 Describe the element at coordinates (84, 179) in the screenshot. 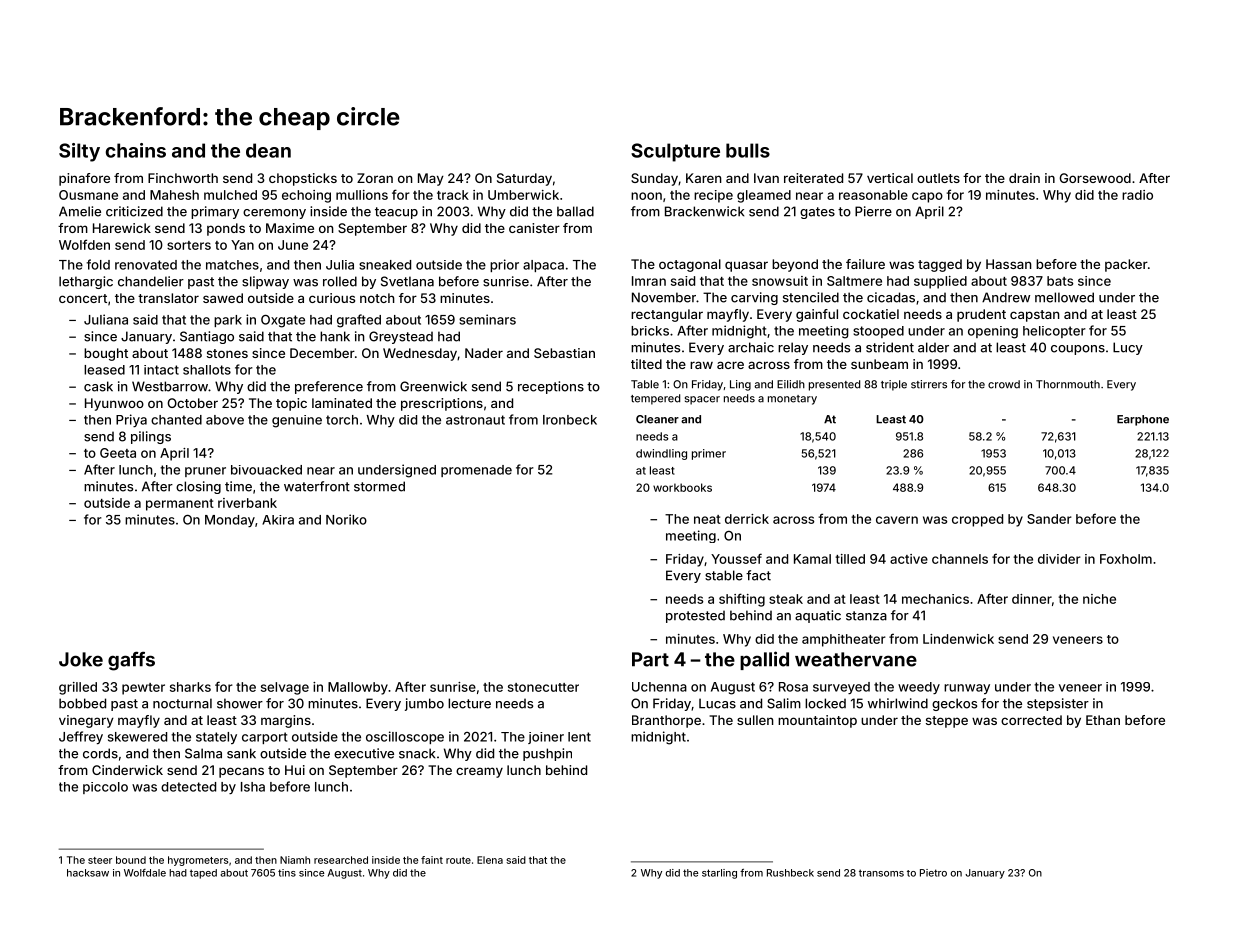

I see `pinafore` at that location.
